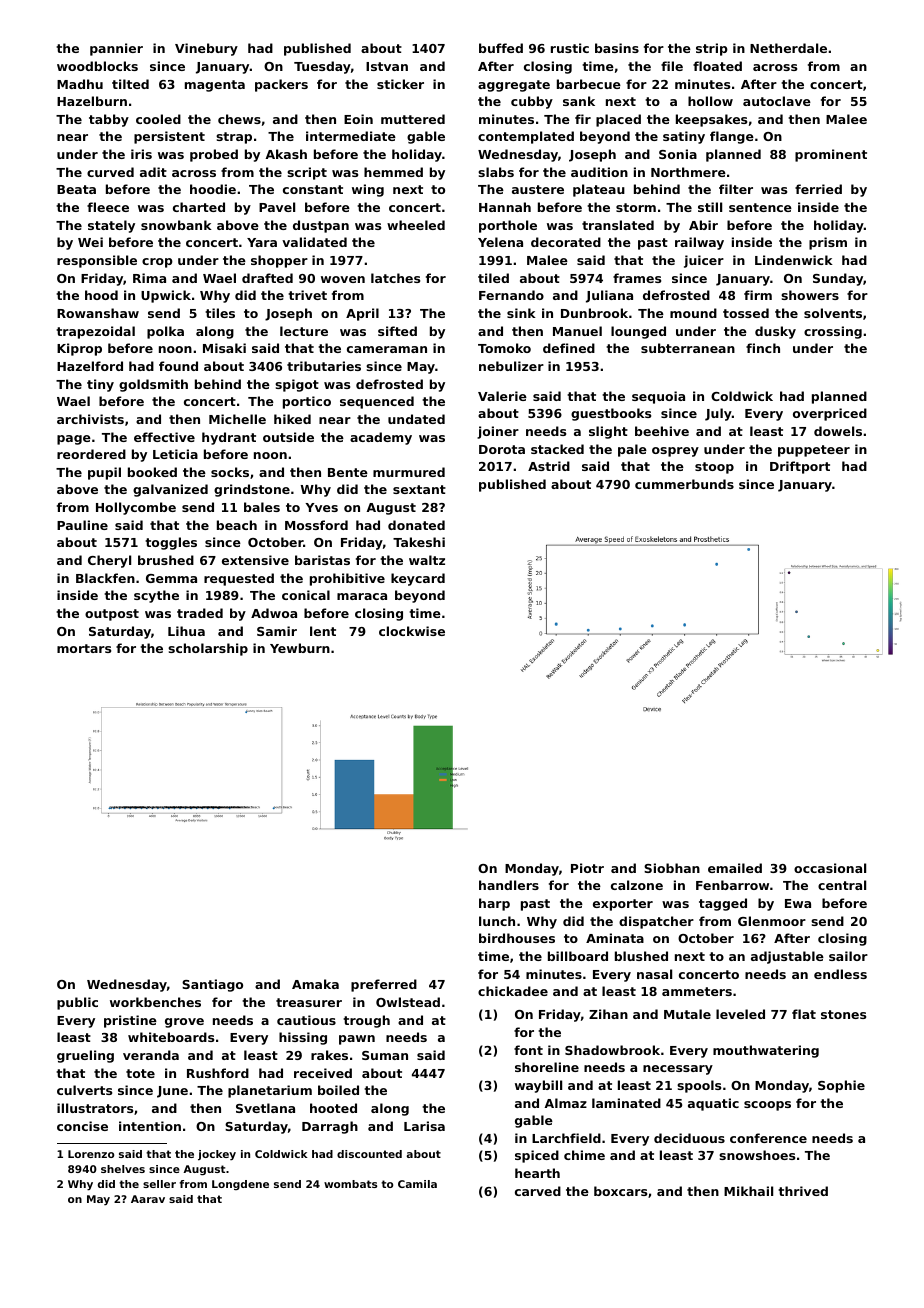 This page has width=924, height=1308. Describe the element at coordinates (501, 48) in the page. I see `buffed` at that location.
